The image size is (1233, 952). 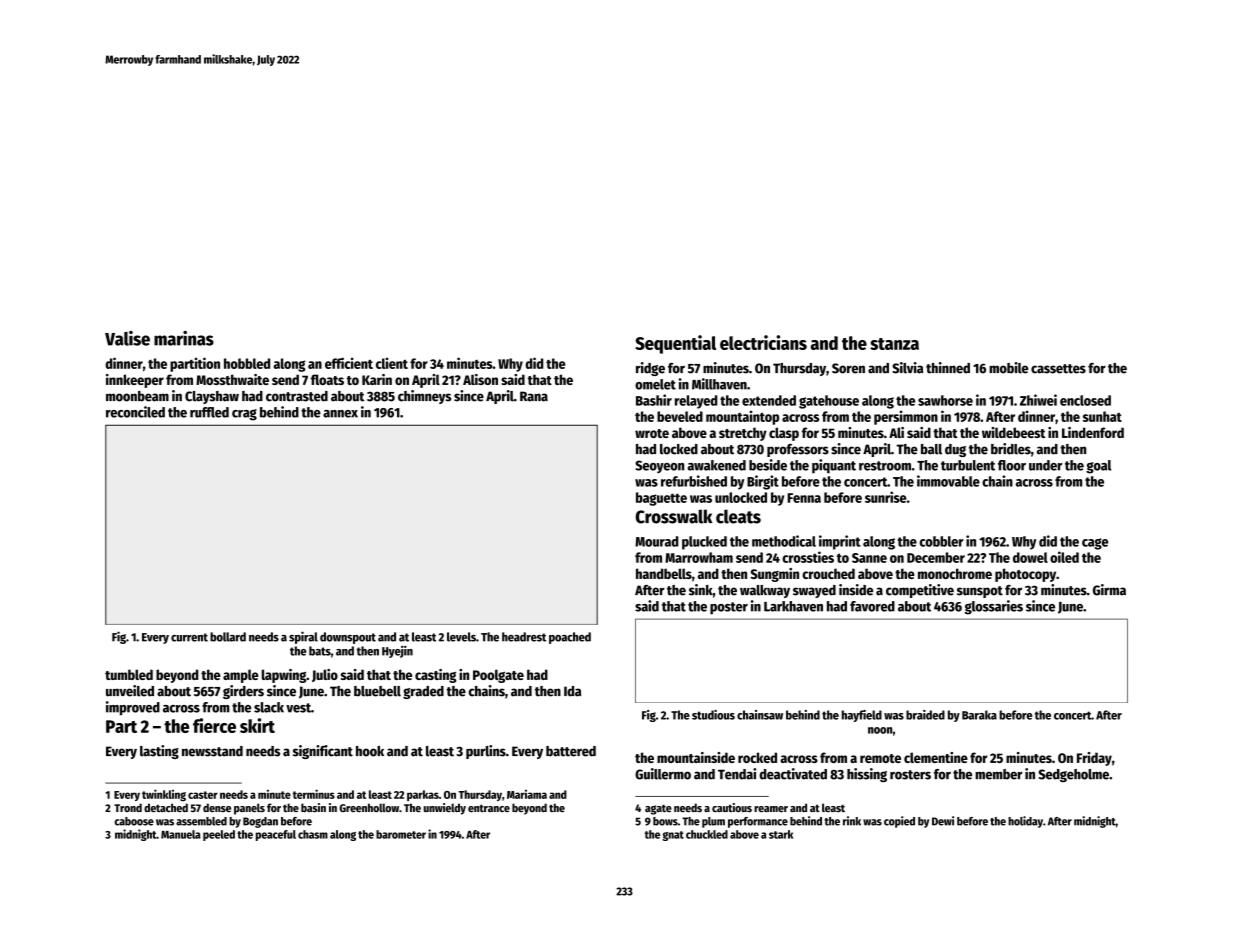 I want to click on Baraka, so click(x=979, y=715).
